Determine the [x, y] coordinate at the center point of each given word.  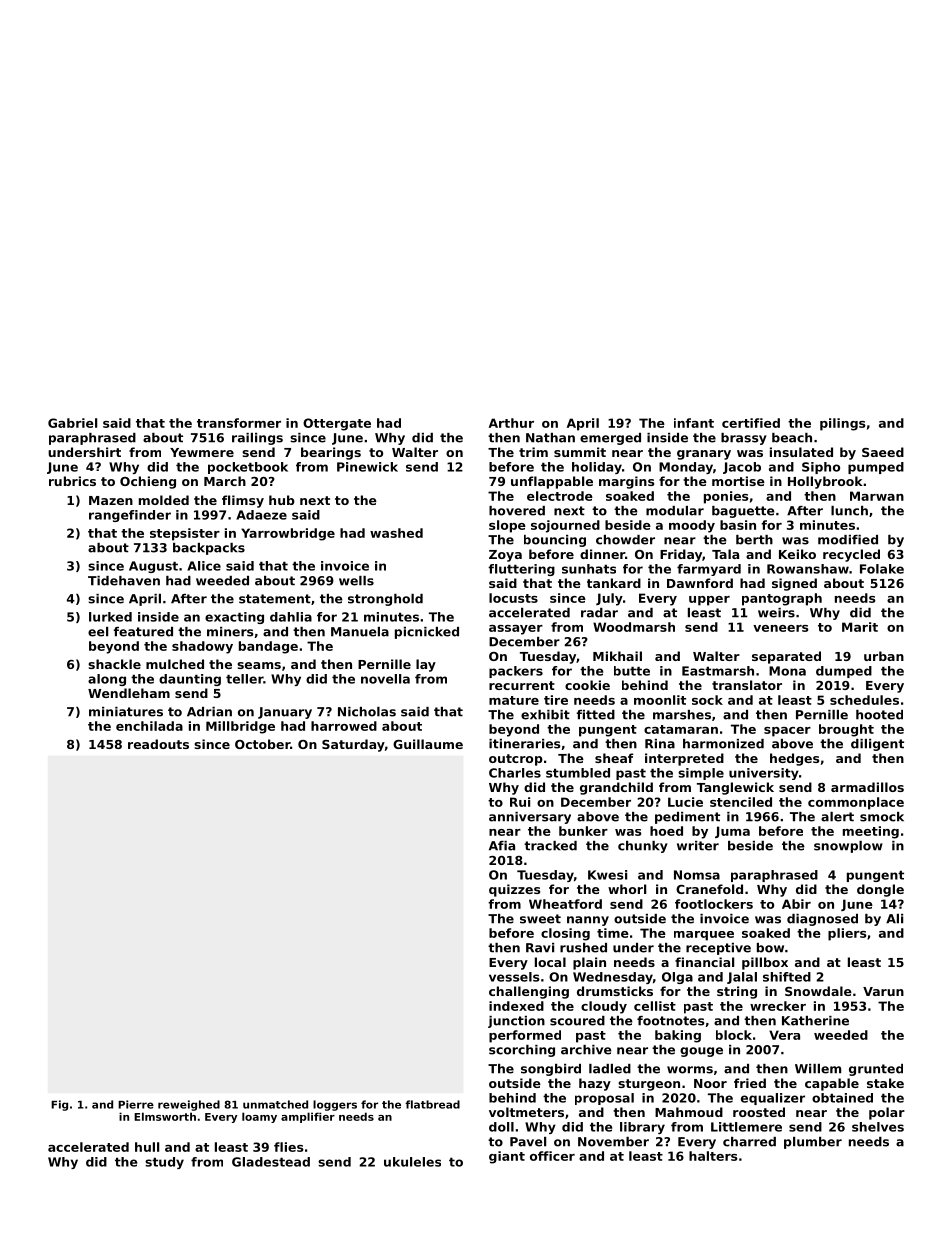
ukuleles [412, 1162]
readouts [158, 744]
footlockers [714, 904]
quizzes [514, 890]
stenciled [741, 802]
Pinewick [367, 467]
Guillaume [428, 744]
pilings [843, 424]
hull [147, 1147]
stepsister [185, 534]
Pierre [136, 1104]
